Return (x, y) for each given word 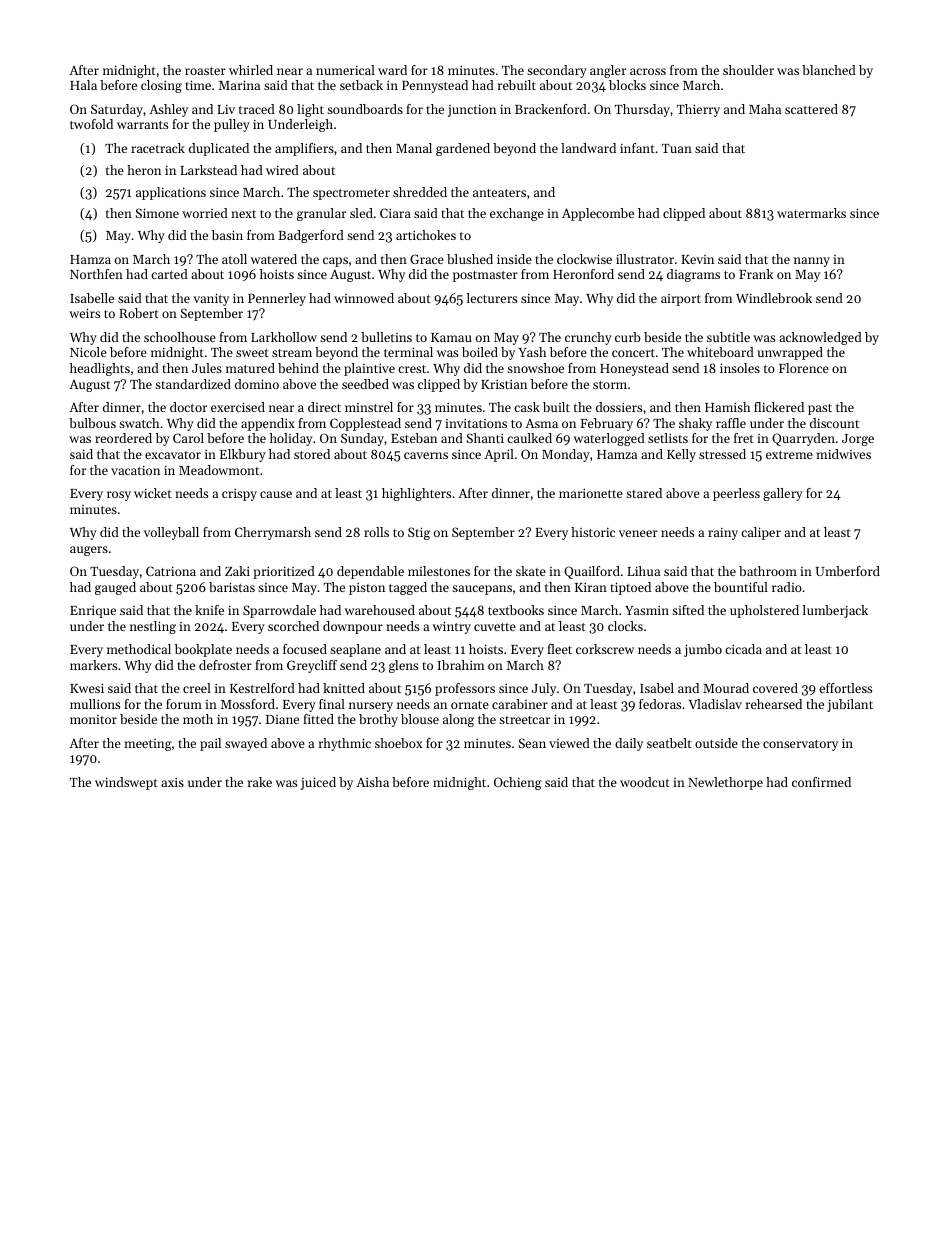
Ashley (168, 110)
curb (628, 337)
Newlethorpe (725, 783)
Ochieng (518, 783)
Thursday (642, 110)
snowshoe (535, 368)
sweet (252, 353)
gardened (463, 149)
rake (260, 782)
